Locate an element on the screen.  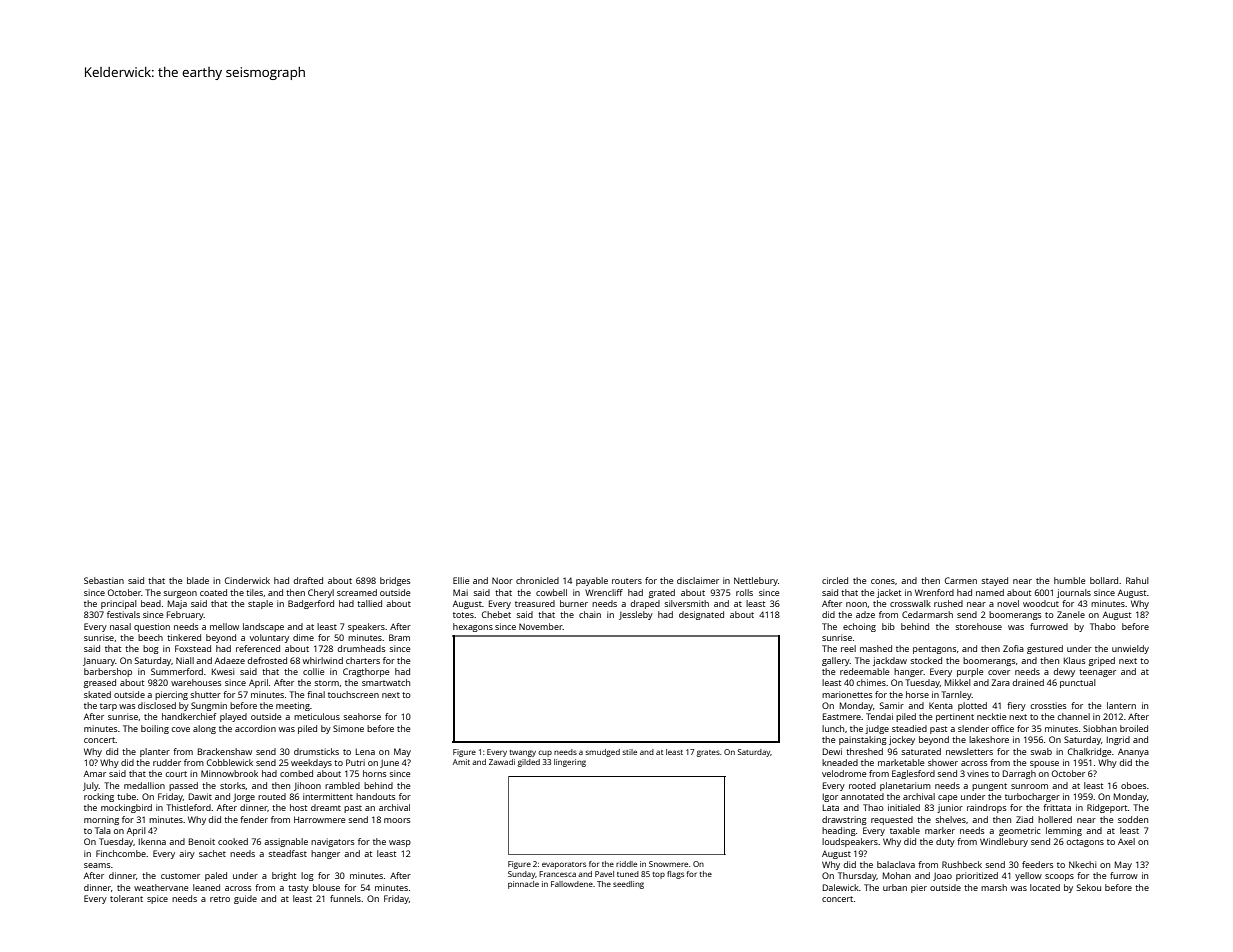
Rushbeck is located at coordinates (962, 864).
